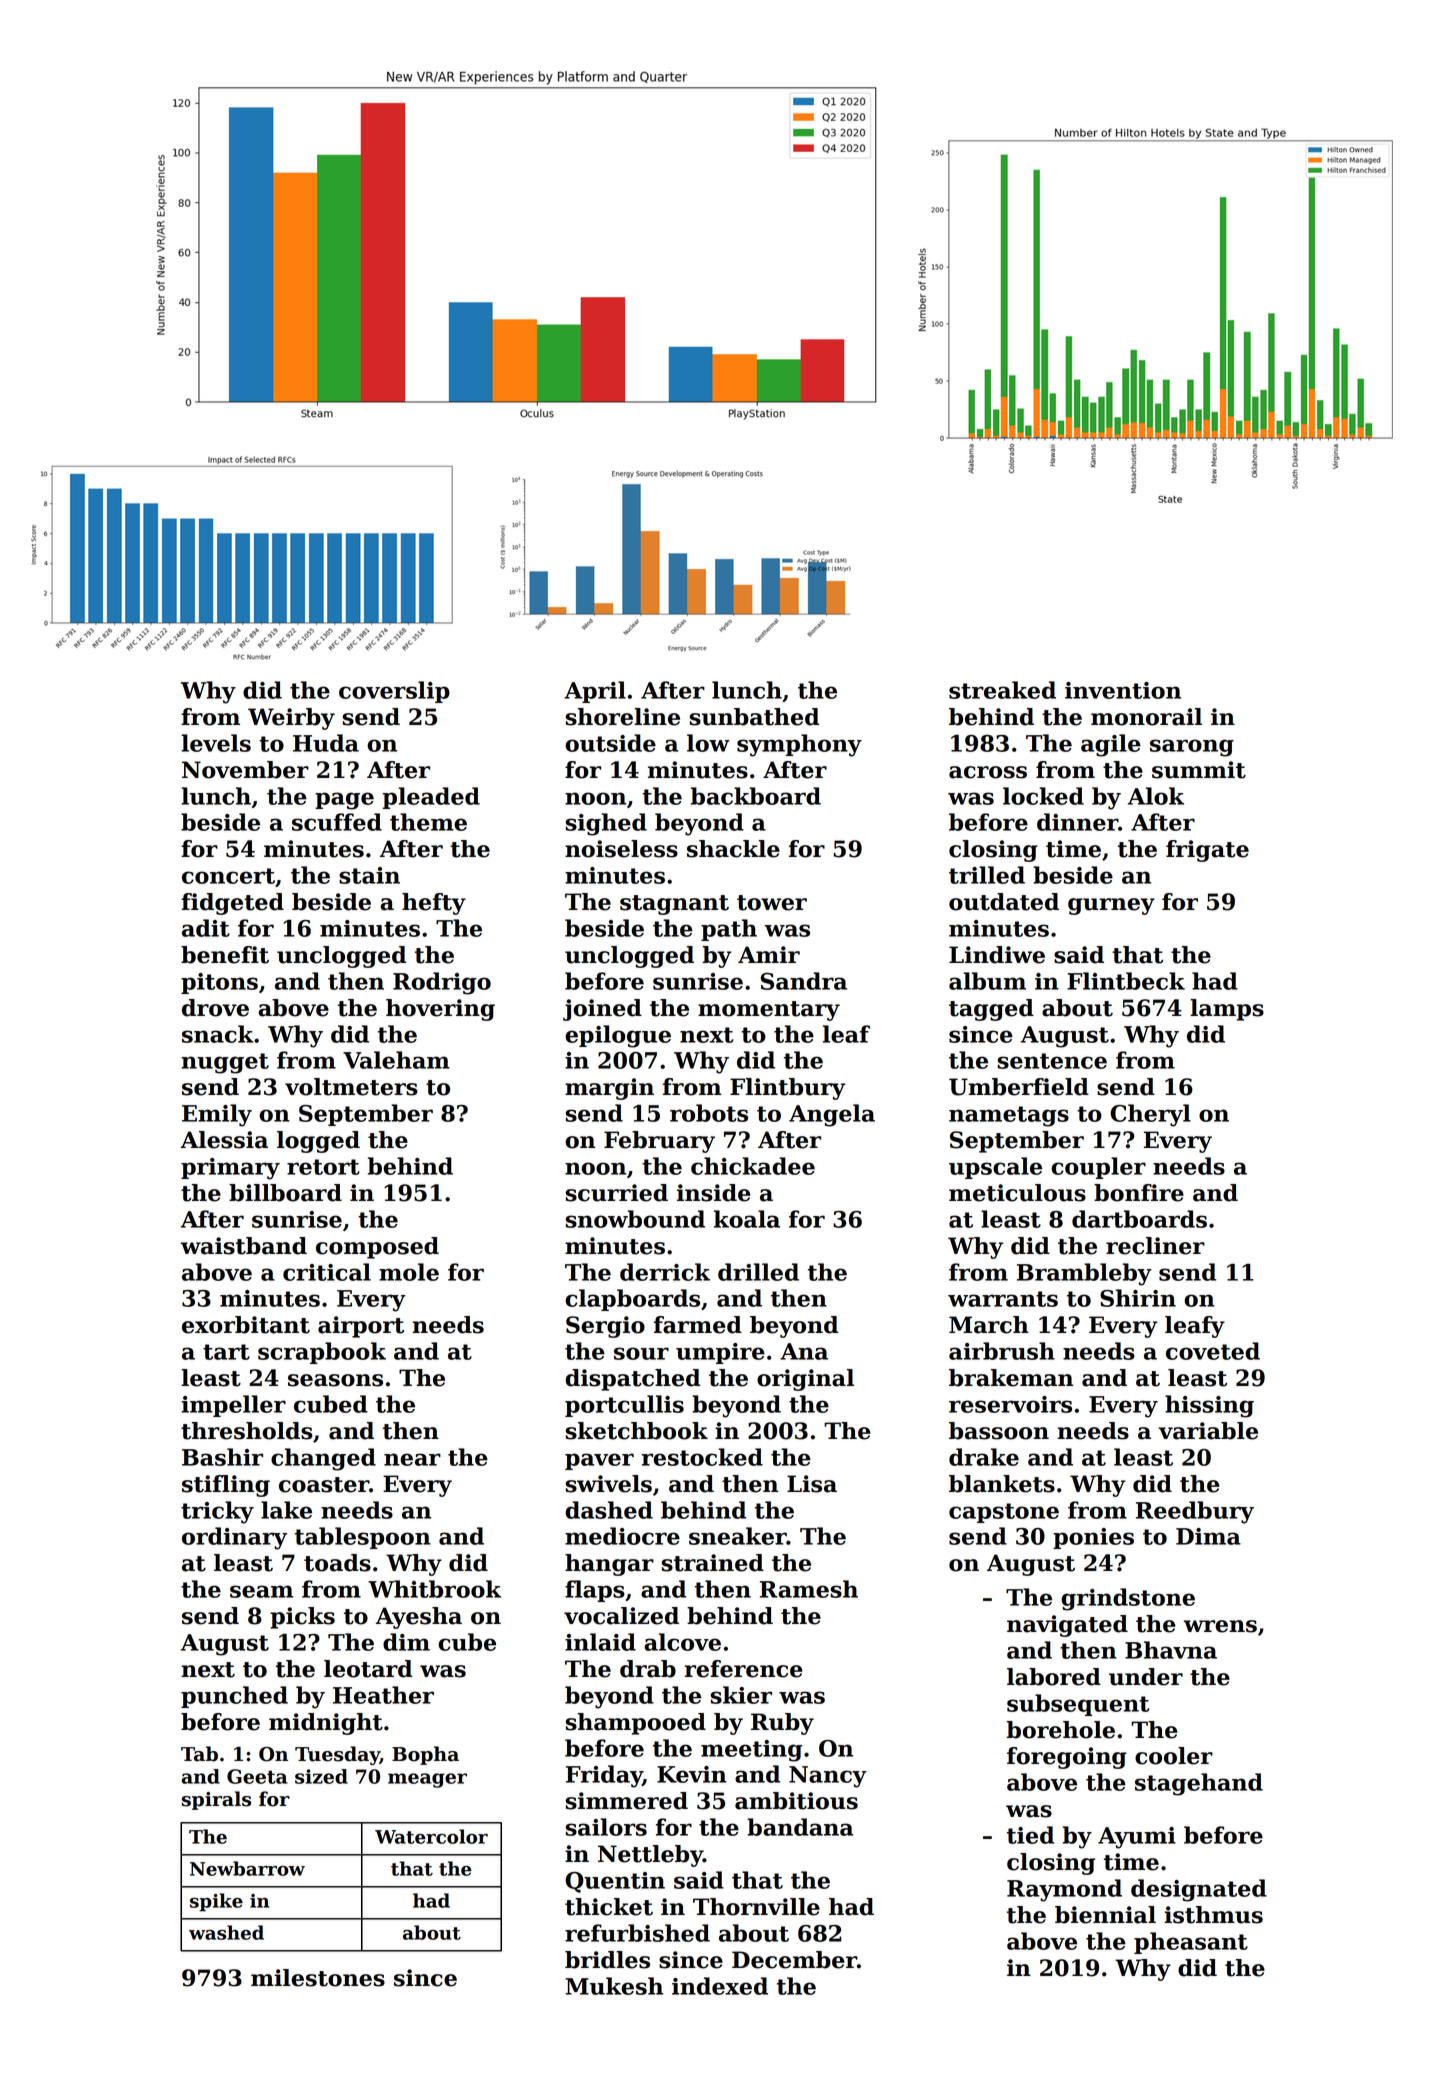  I want to click on borehole, so click(1061, 1730).
